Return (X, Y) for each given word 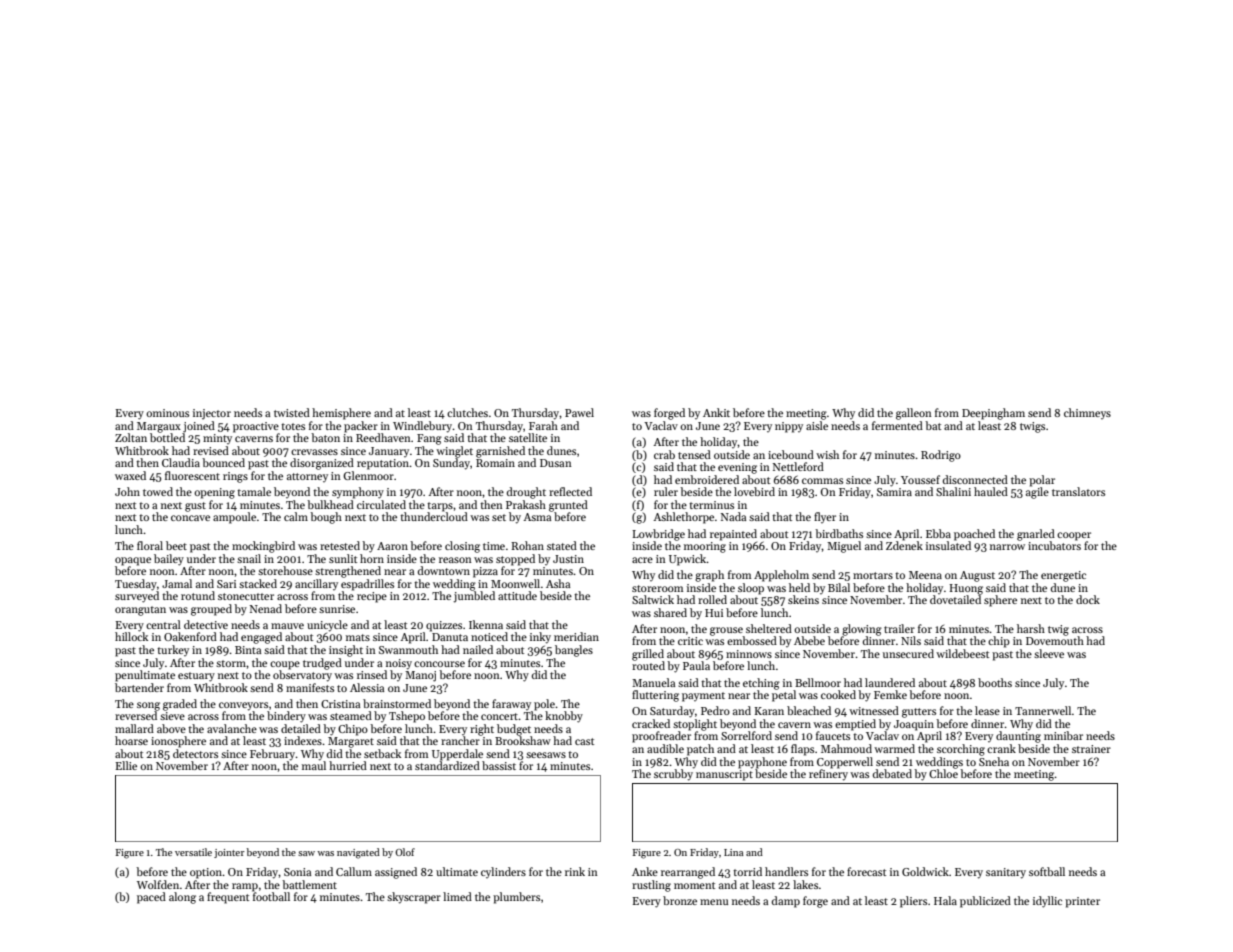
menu (714, 902)
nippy (789, 427)
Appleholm (781, 576)
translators (1078, 491)
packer (361, 427)
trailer (899, 628)
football (271, 896)
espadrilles (367, 585)
